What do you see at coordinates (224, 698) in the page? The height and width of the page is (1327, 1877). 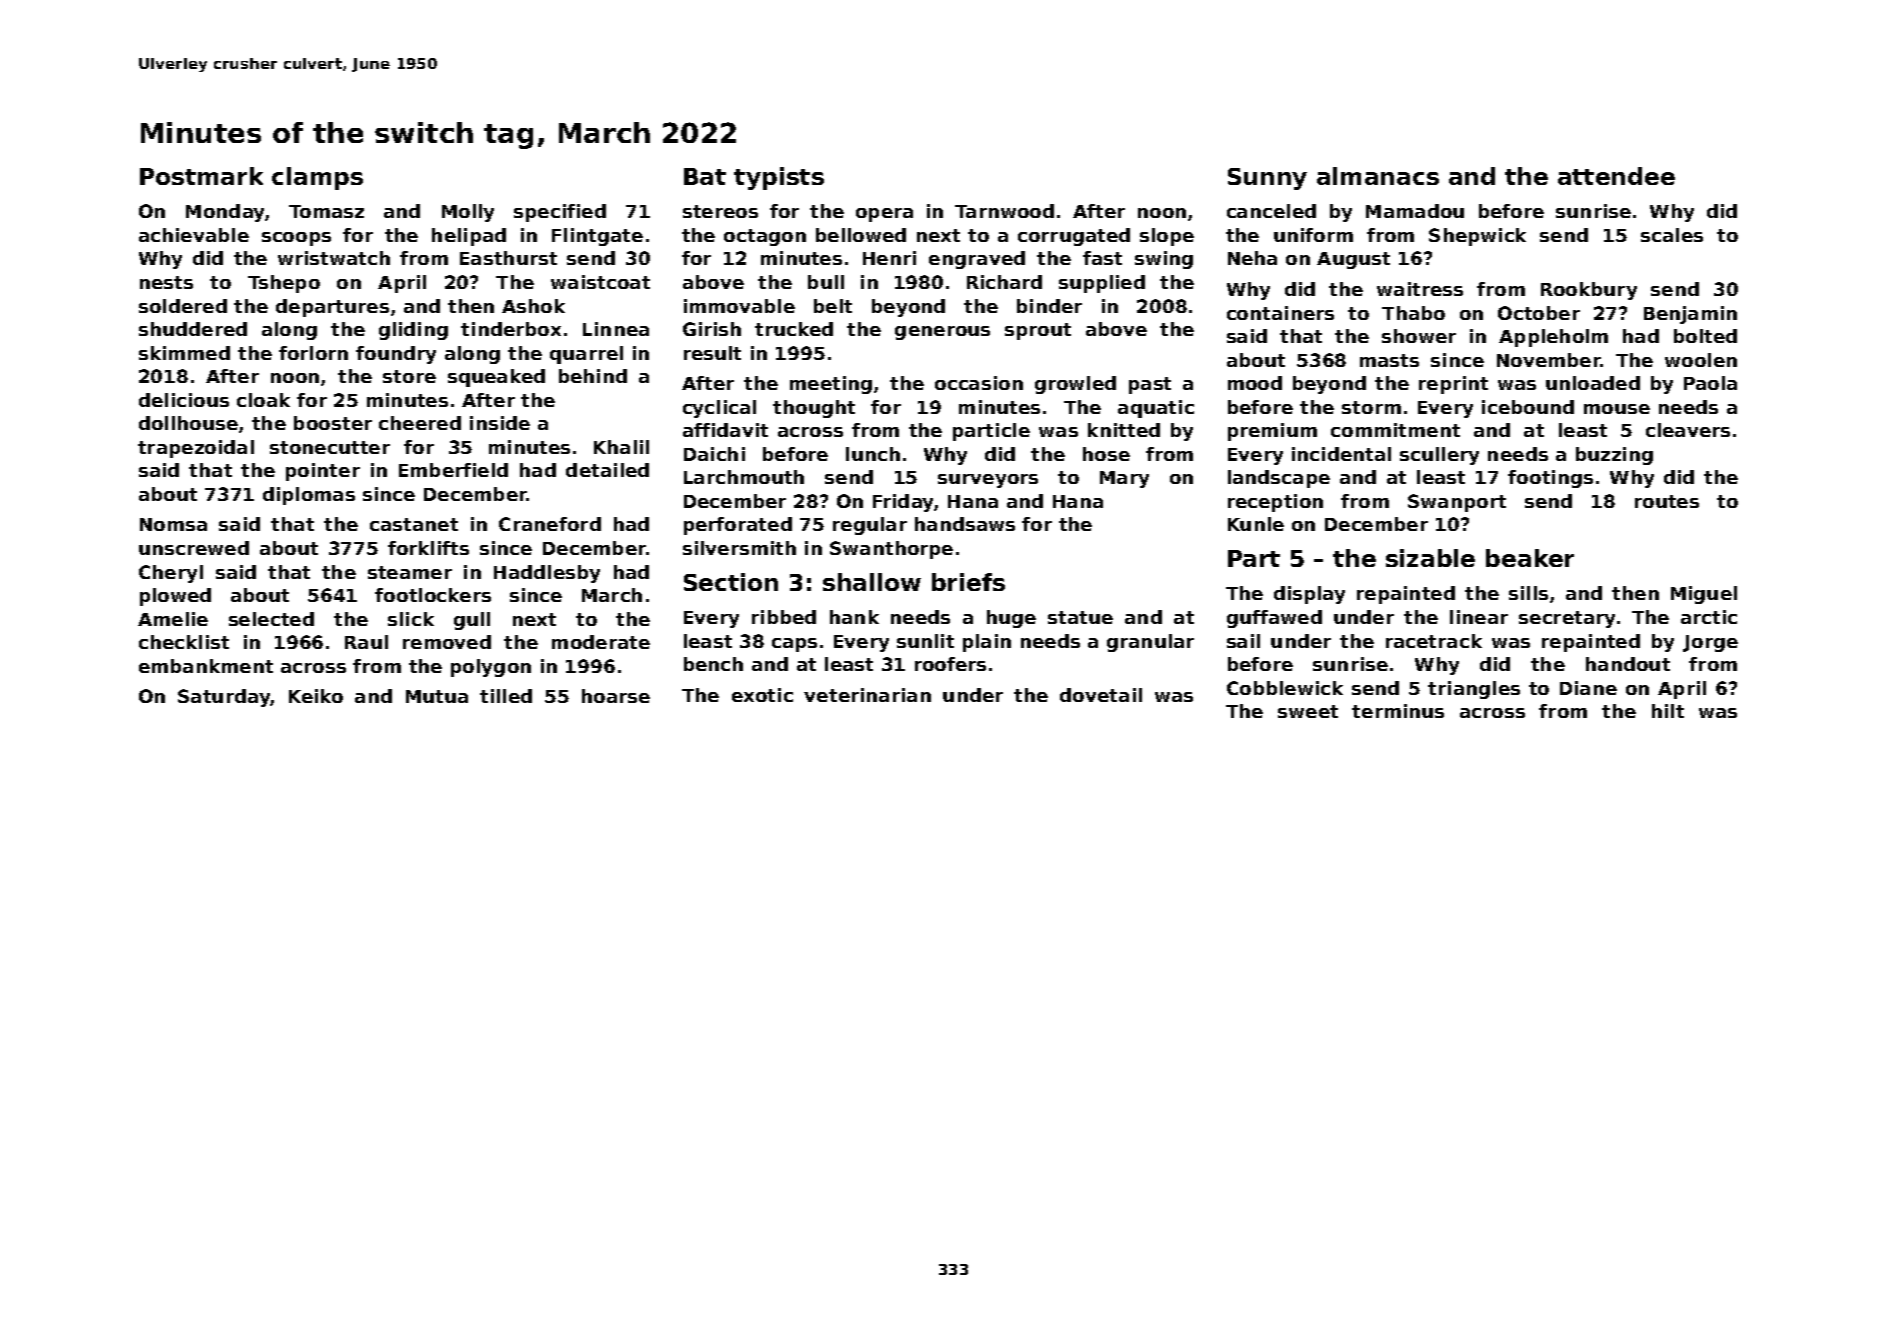 I see `Saturday` at bounding box center [224, 698].
